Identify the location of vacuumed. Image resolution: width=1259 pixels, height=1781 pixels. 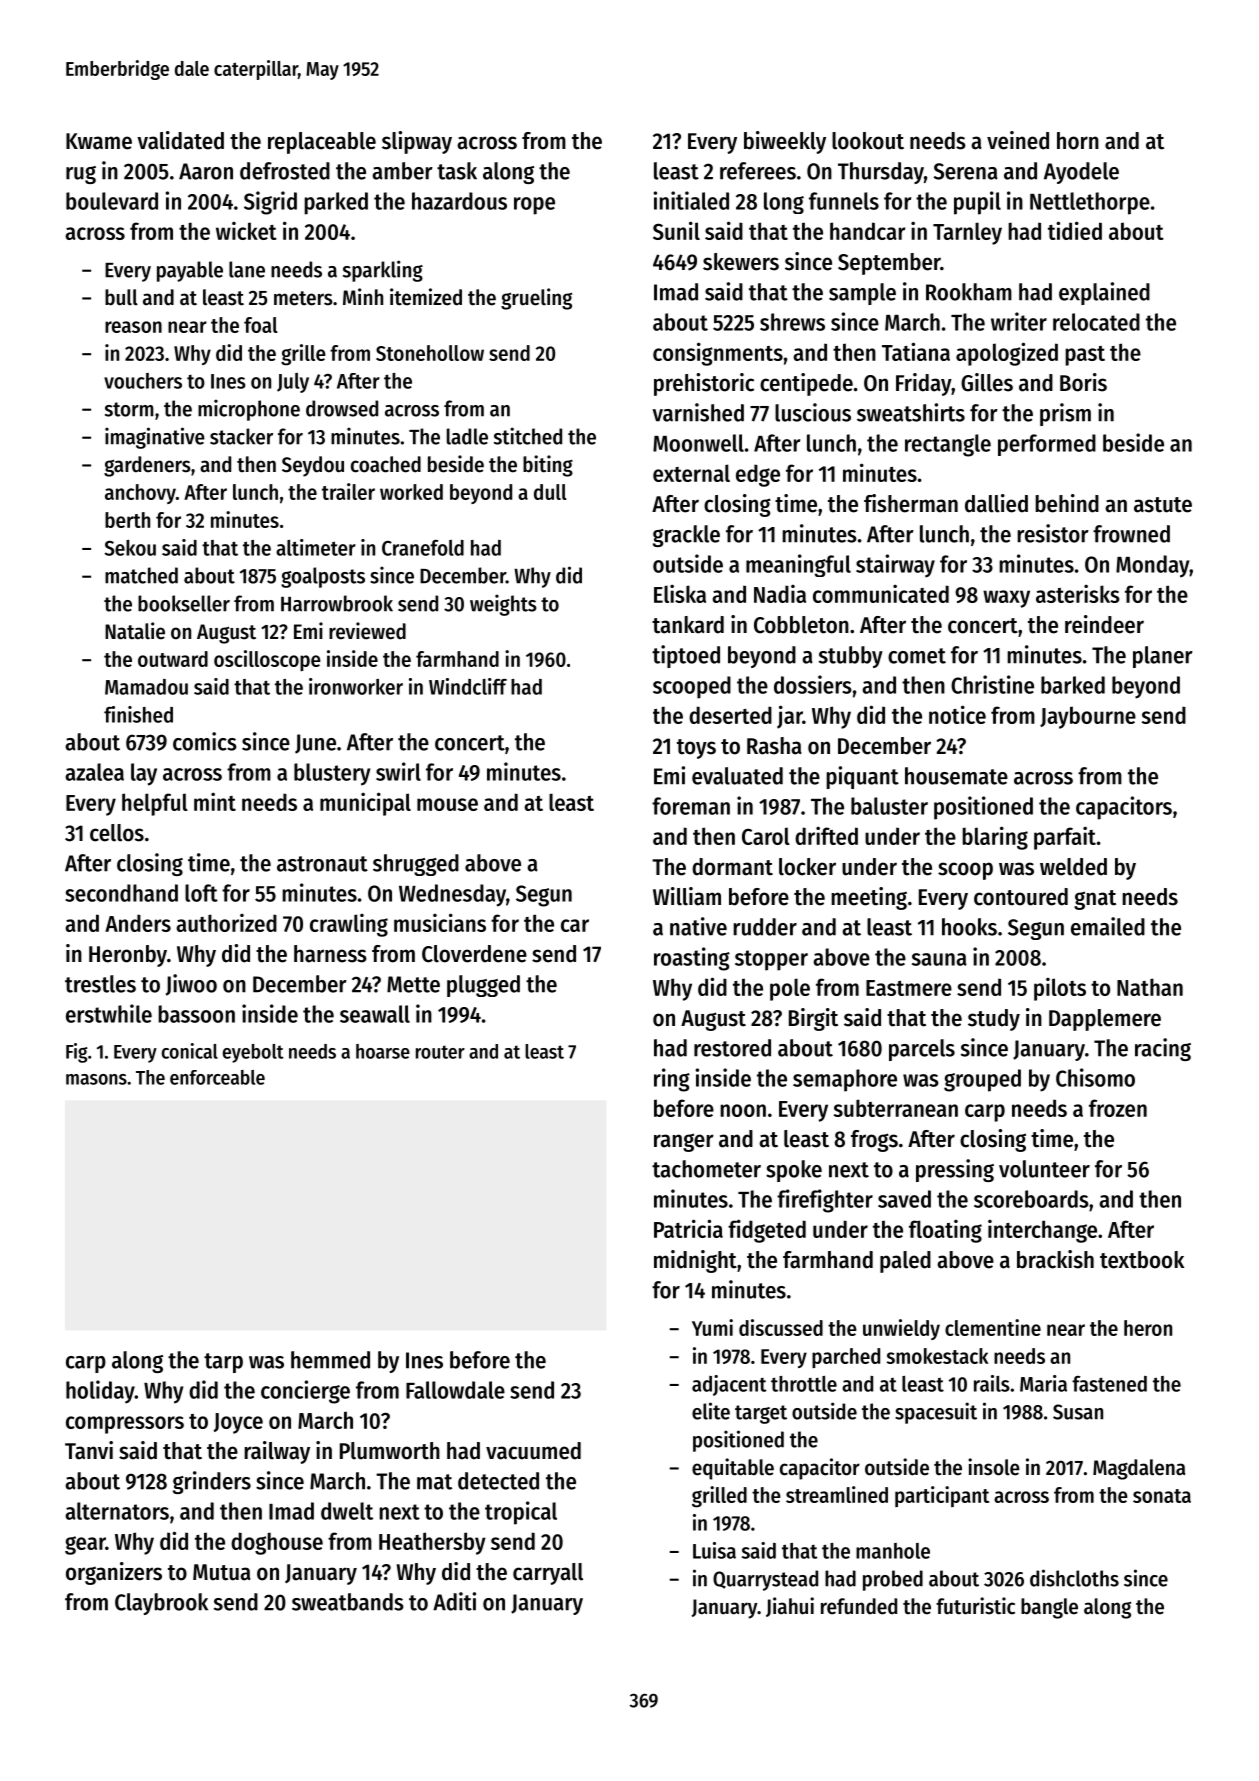
(533, 1451).
